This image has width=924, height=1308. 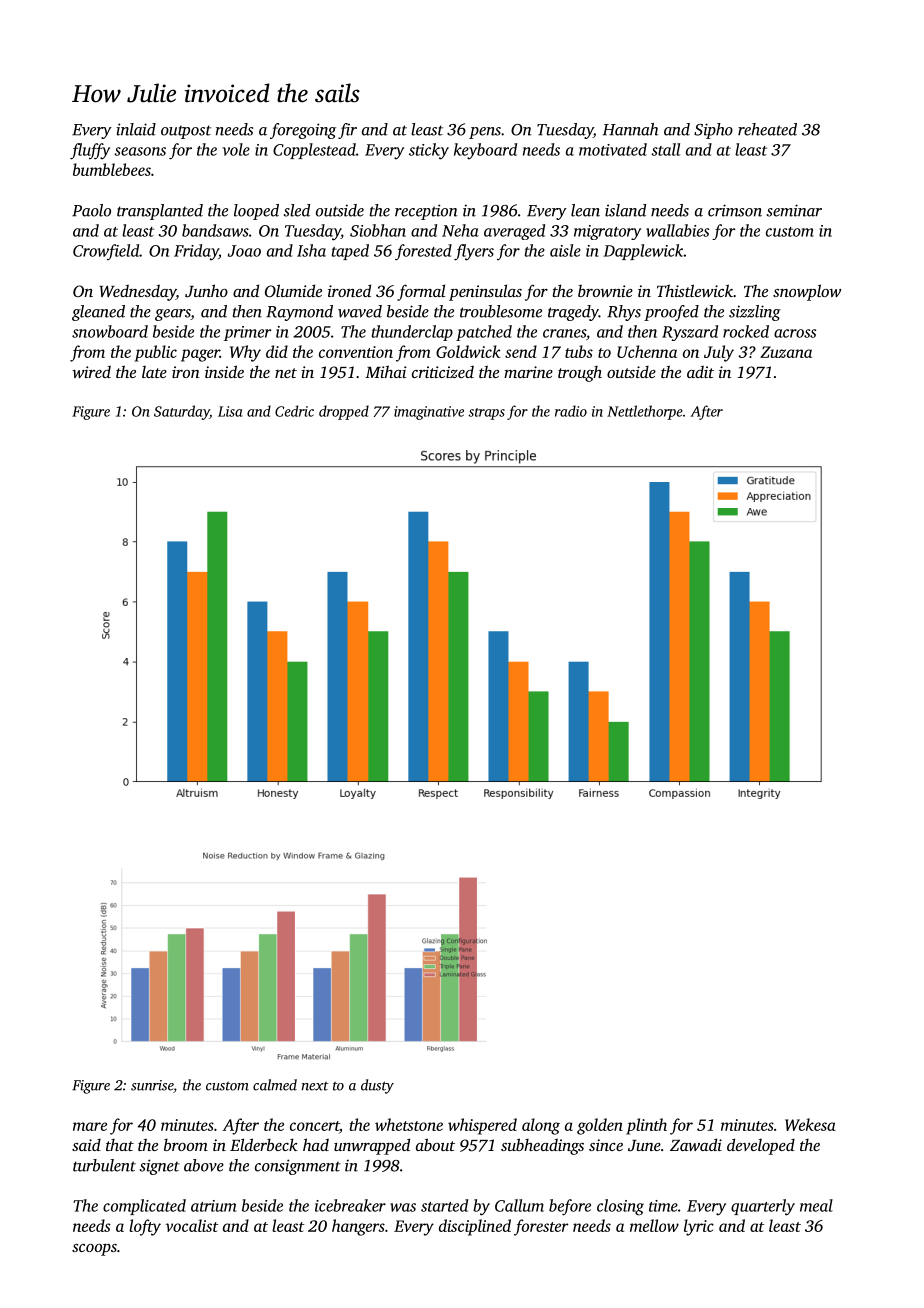 I want to click on Lisa, so click(x=230, y=411).
